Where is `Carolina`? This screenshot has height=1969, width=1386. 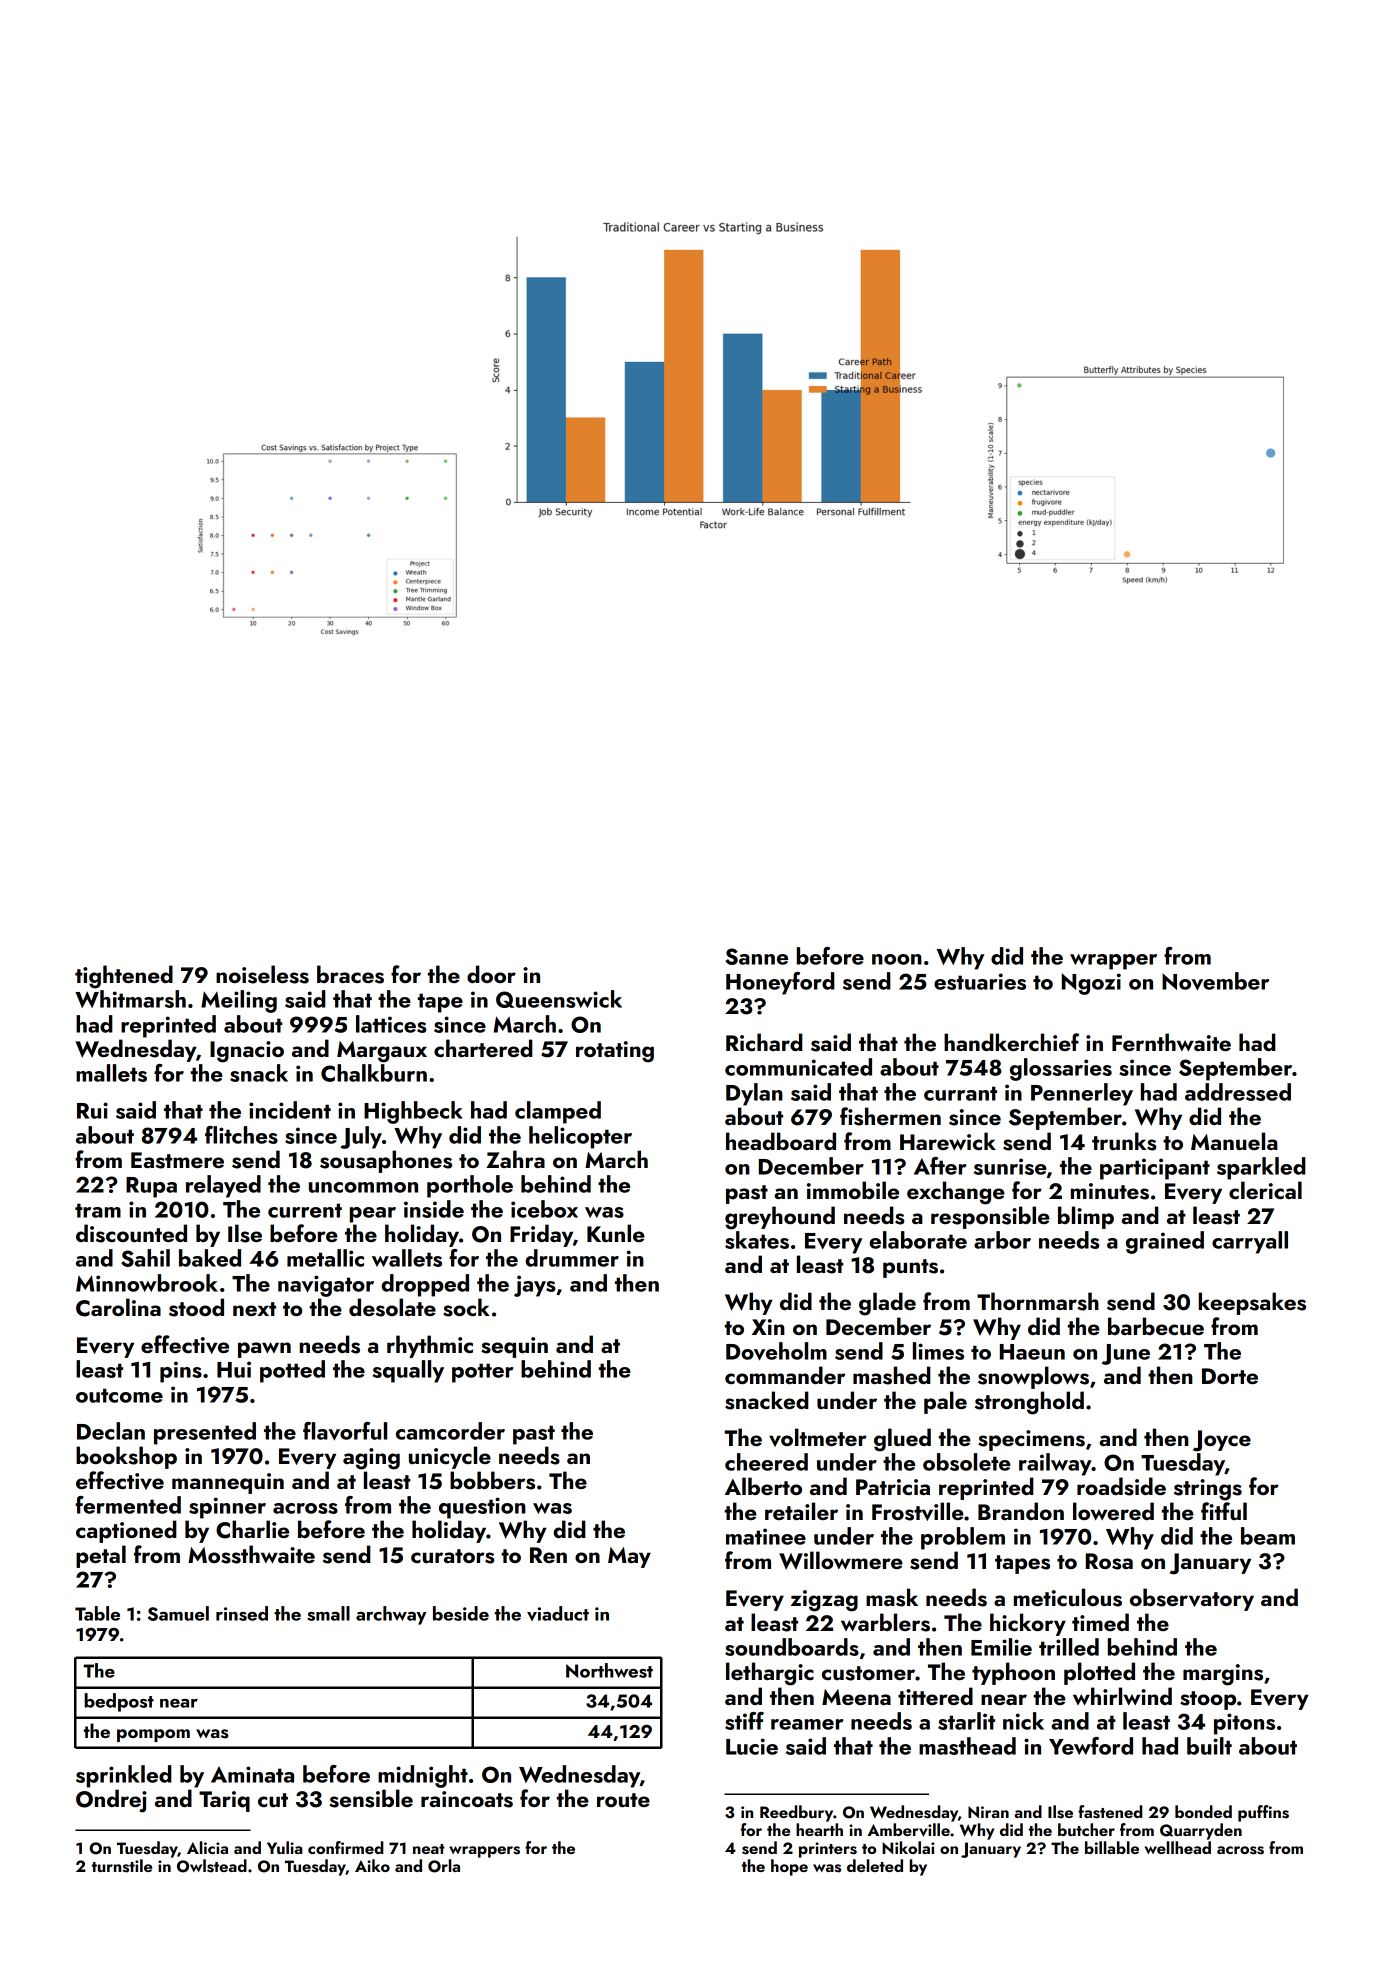 Carolina is located at coordinates (118, 1307).
